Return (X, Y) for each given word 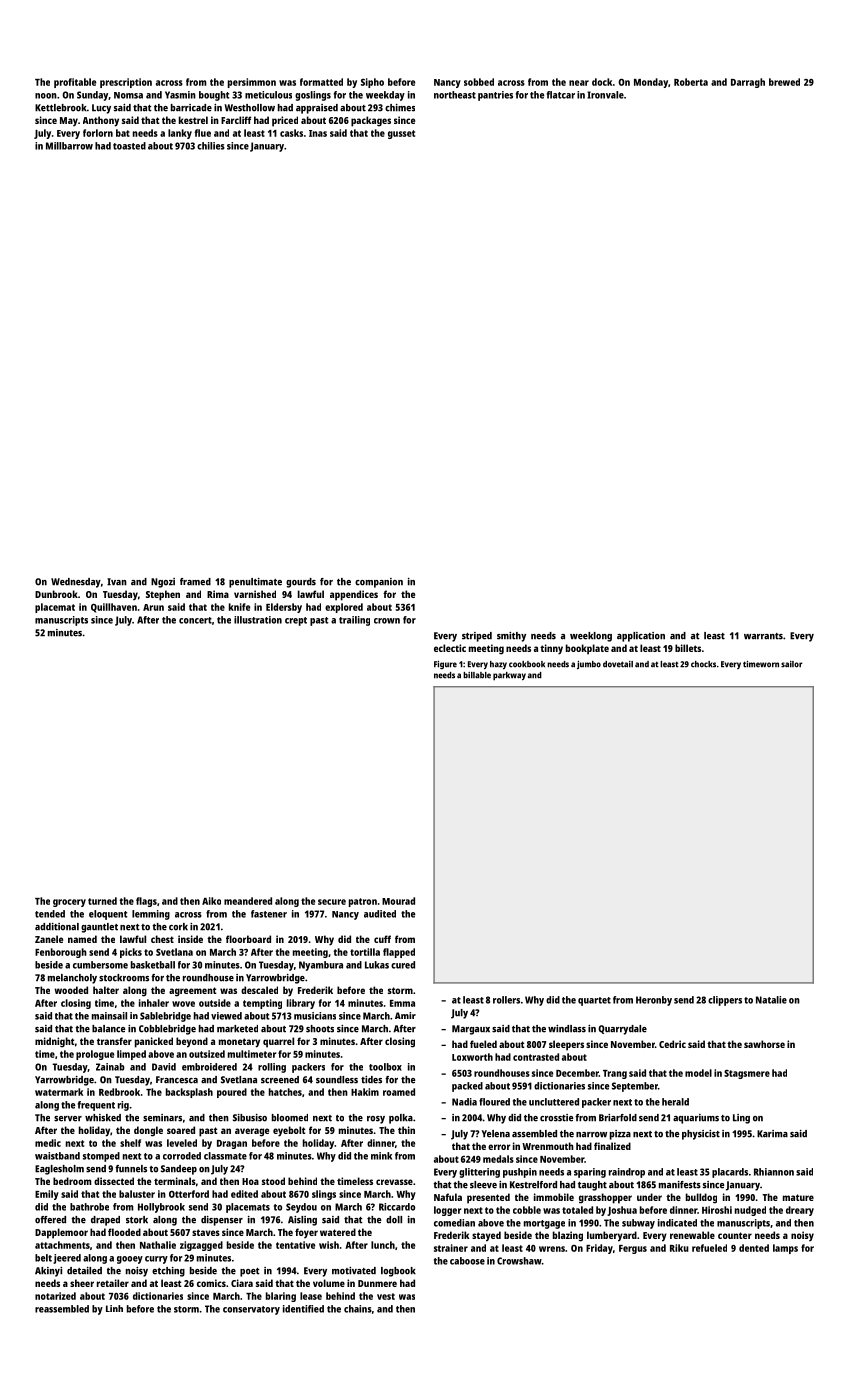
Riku (679, 1248)
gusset (401, 134)
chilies (211, 146)
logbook (398, 1272)
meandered (248, 901)
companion (379, 583)
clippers (725, 1001)
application (641, 637)
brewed (784, 82)
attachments (62, 1245)
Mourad (398, 901)
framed (195, 582)
